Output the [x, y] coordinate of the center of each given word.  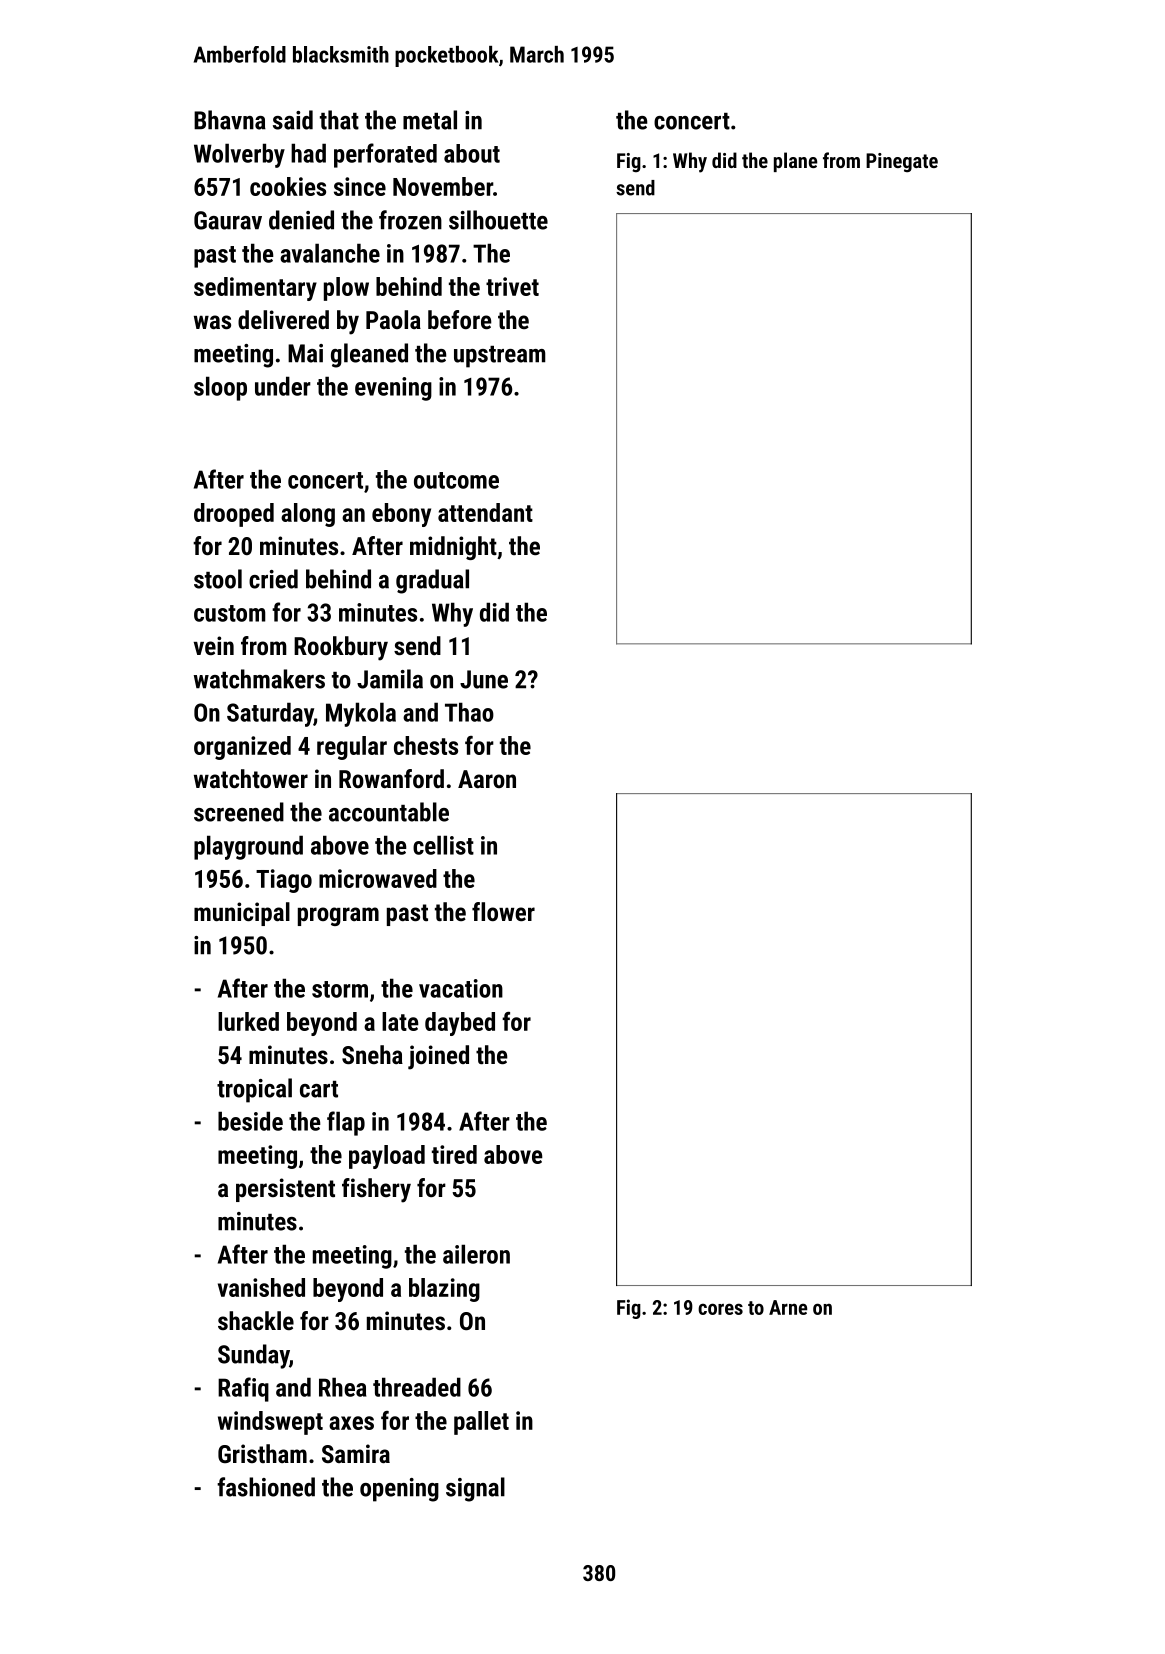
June [484, 679]
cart [319, 1089]
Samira [356, 1453]
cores [720, 1309]
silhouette [498, 220]
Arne [788, 1307]
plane [795, 162]
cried [273, 579]
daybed [460, 1024]
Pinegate [902, 162]
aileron [476, 1254]
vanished [261, 1287]
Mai [305, 353]
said [293, 120]
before [460, 319]
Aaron [487, 779]
